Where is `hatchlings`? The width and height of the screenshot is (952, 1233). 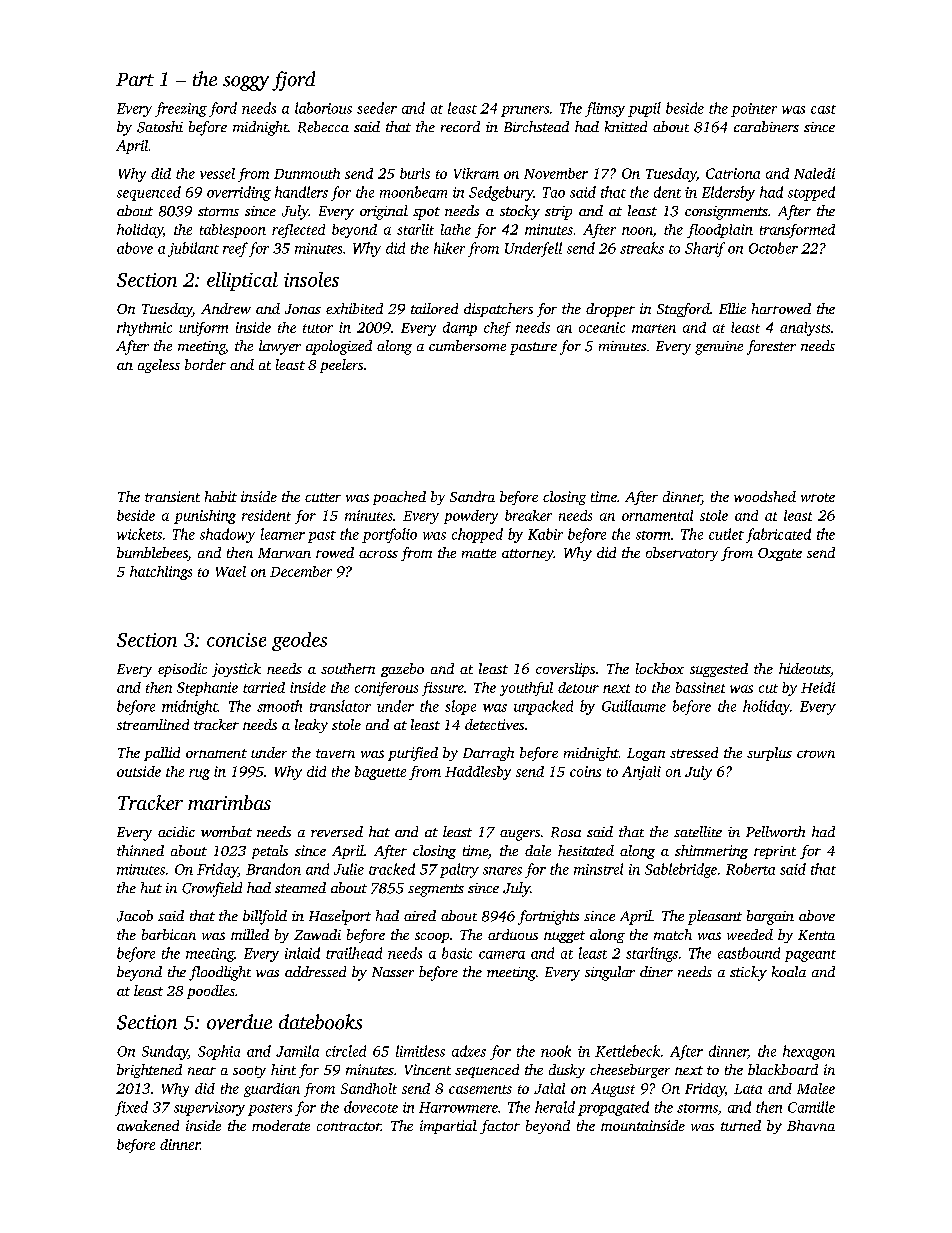 hatchlings is located at coordinates (161, 573).
